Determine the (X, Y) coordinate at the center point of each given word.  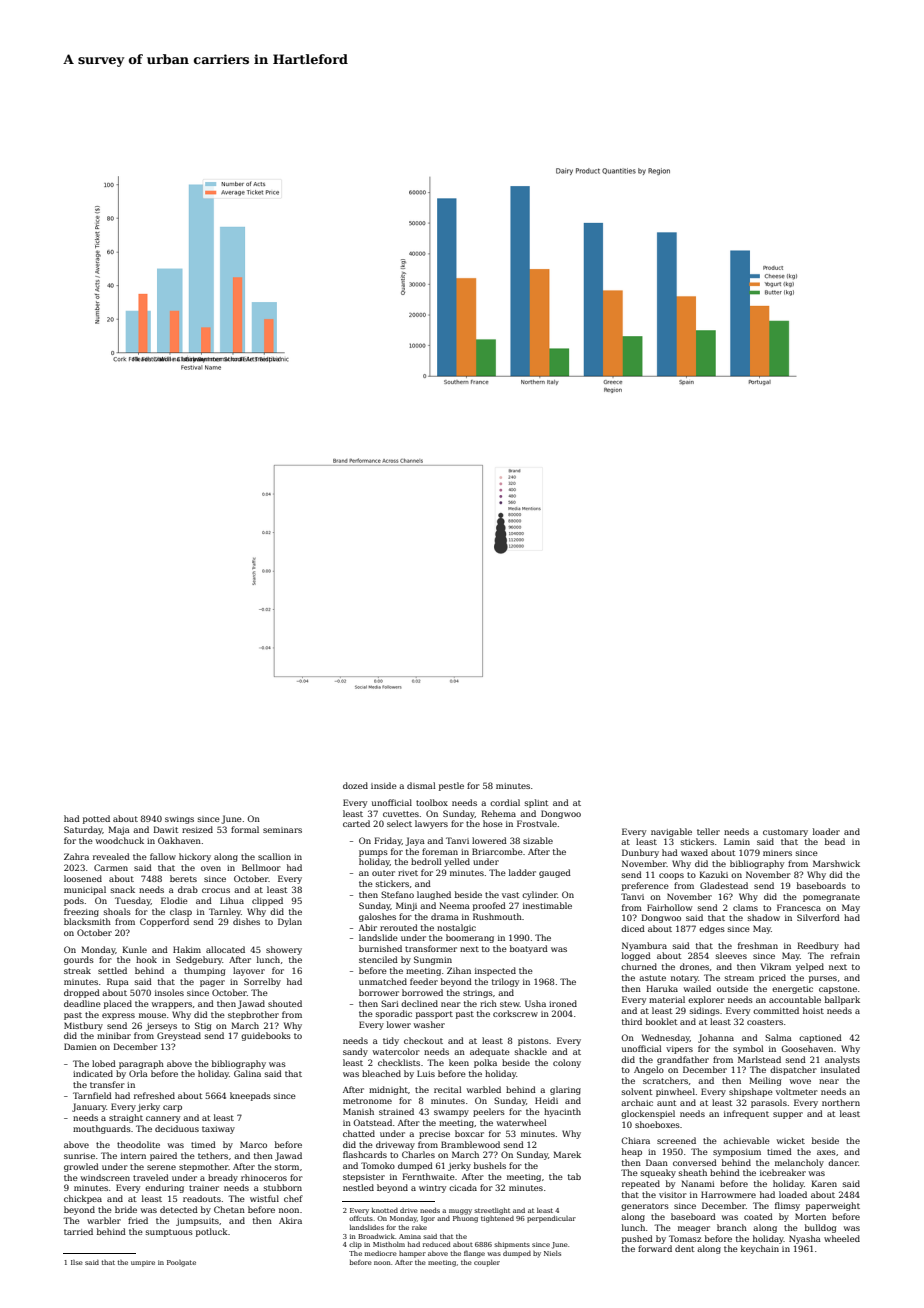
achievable (746, 1140)
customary (785, 833)
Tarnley (225, 912)
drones (694, 966)
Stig (203, 1026)
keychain (760, 1249)
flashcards (365, 1154)
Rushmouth (497, 916)
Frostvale (537, 823)
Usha (535, 1003)
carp (172, 1108)
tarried (78, 1231)
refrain (845, 955)
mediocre (381, 1253)
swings (179, 820)
